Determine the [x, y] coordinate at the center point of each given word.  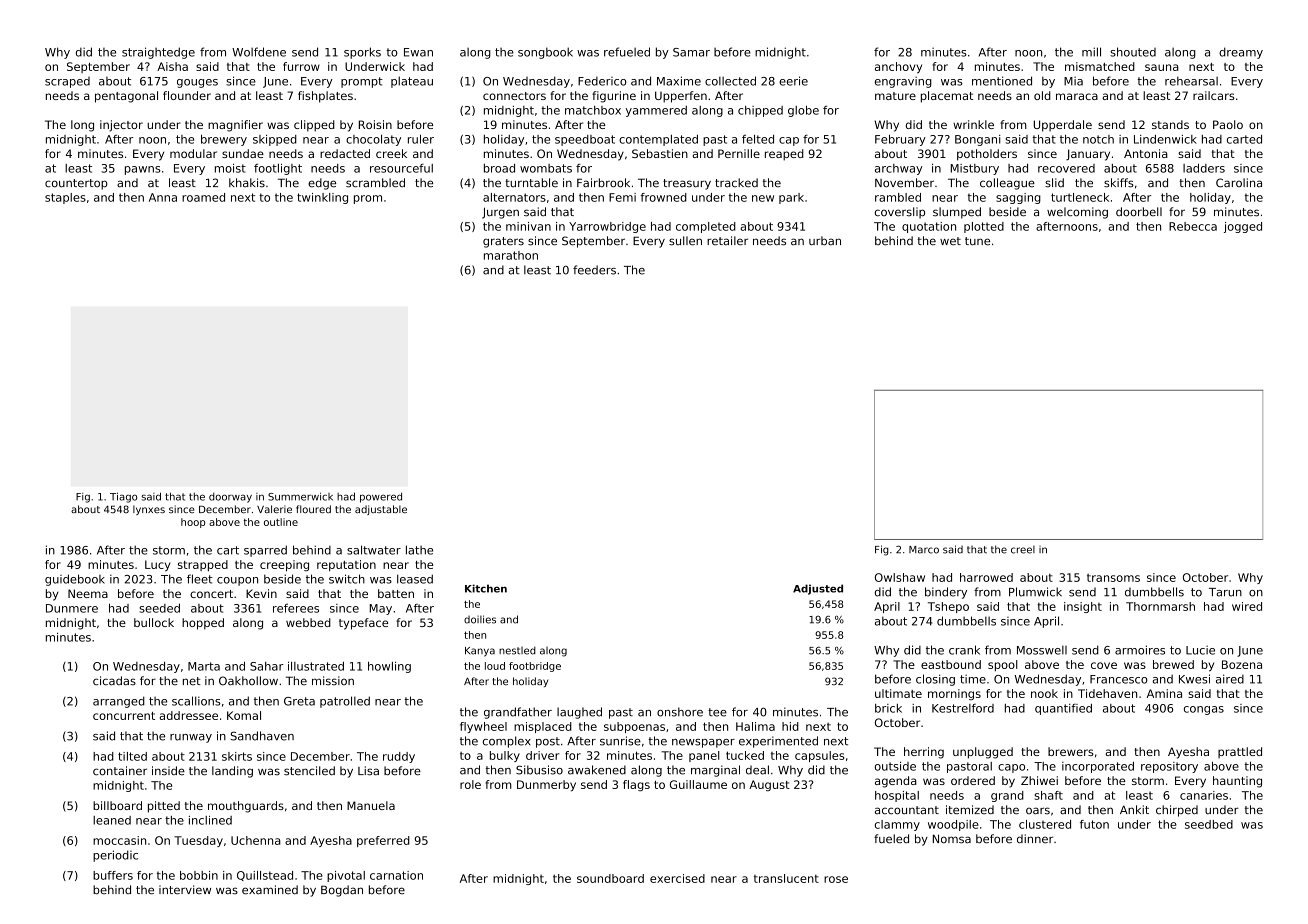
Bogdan [342, 891]
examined [270, 890]
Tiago [124, 497]
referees [296, 608]
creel [1023, 550]
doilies [480, 619]
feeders [594, 270]
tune [977, 241]
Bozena [1242, 664]
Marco [924, 550]
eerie [793, 81]
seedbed [1209, 824]
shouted [1133, 52]
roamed [203, 197]
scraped [67, 82]
